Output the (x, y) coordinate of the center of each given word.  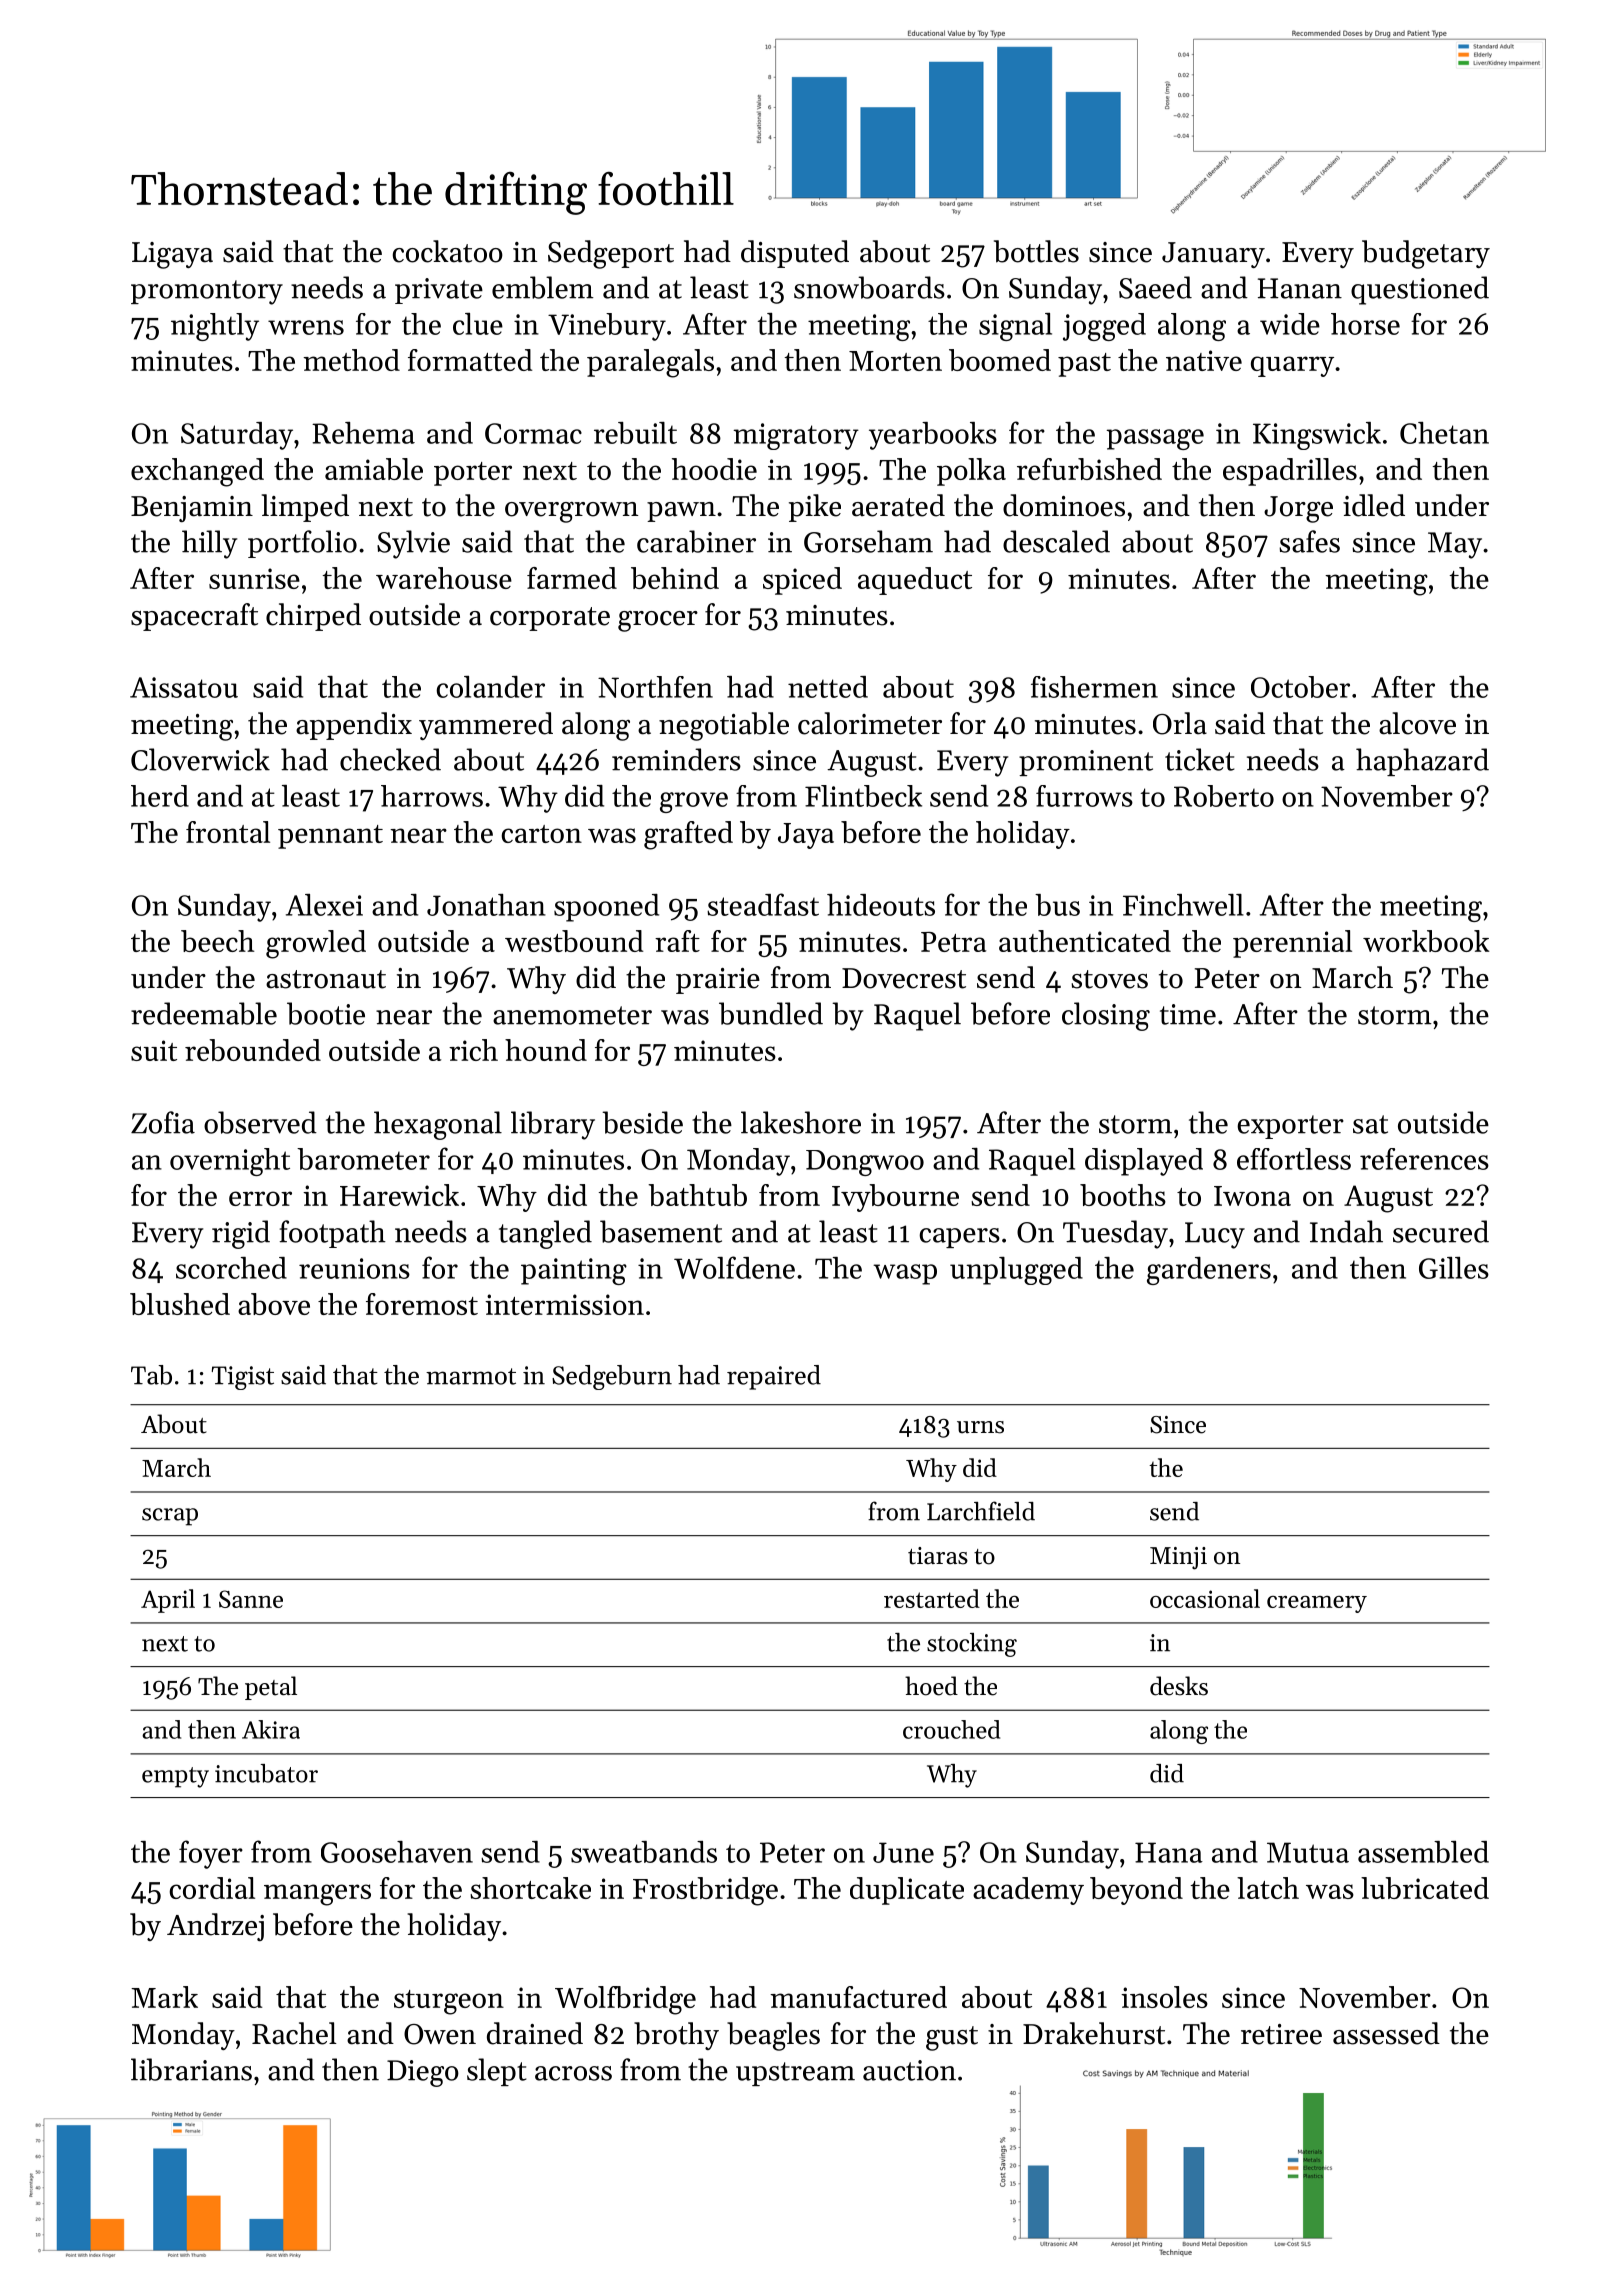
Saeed (1155, 287)
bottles (1036, 251)
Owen (440, 2034)
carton (542, 834)
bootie (326, 1013)
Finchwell (1183, 905)
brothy (676, 2036)
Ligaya (172, 255)
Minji (1178, 1558)
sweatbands (644, 1852)
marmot (471, 1376)
